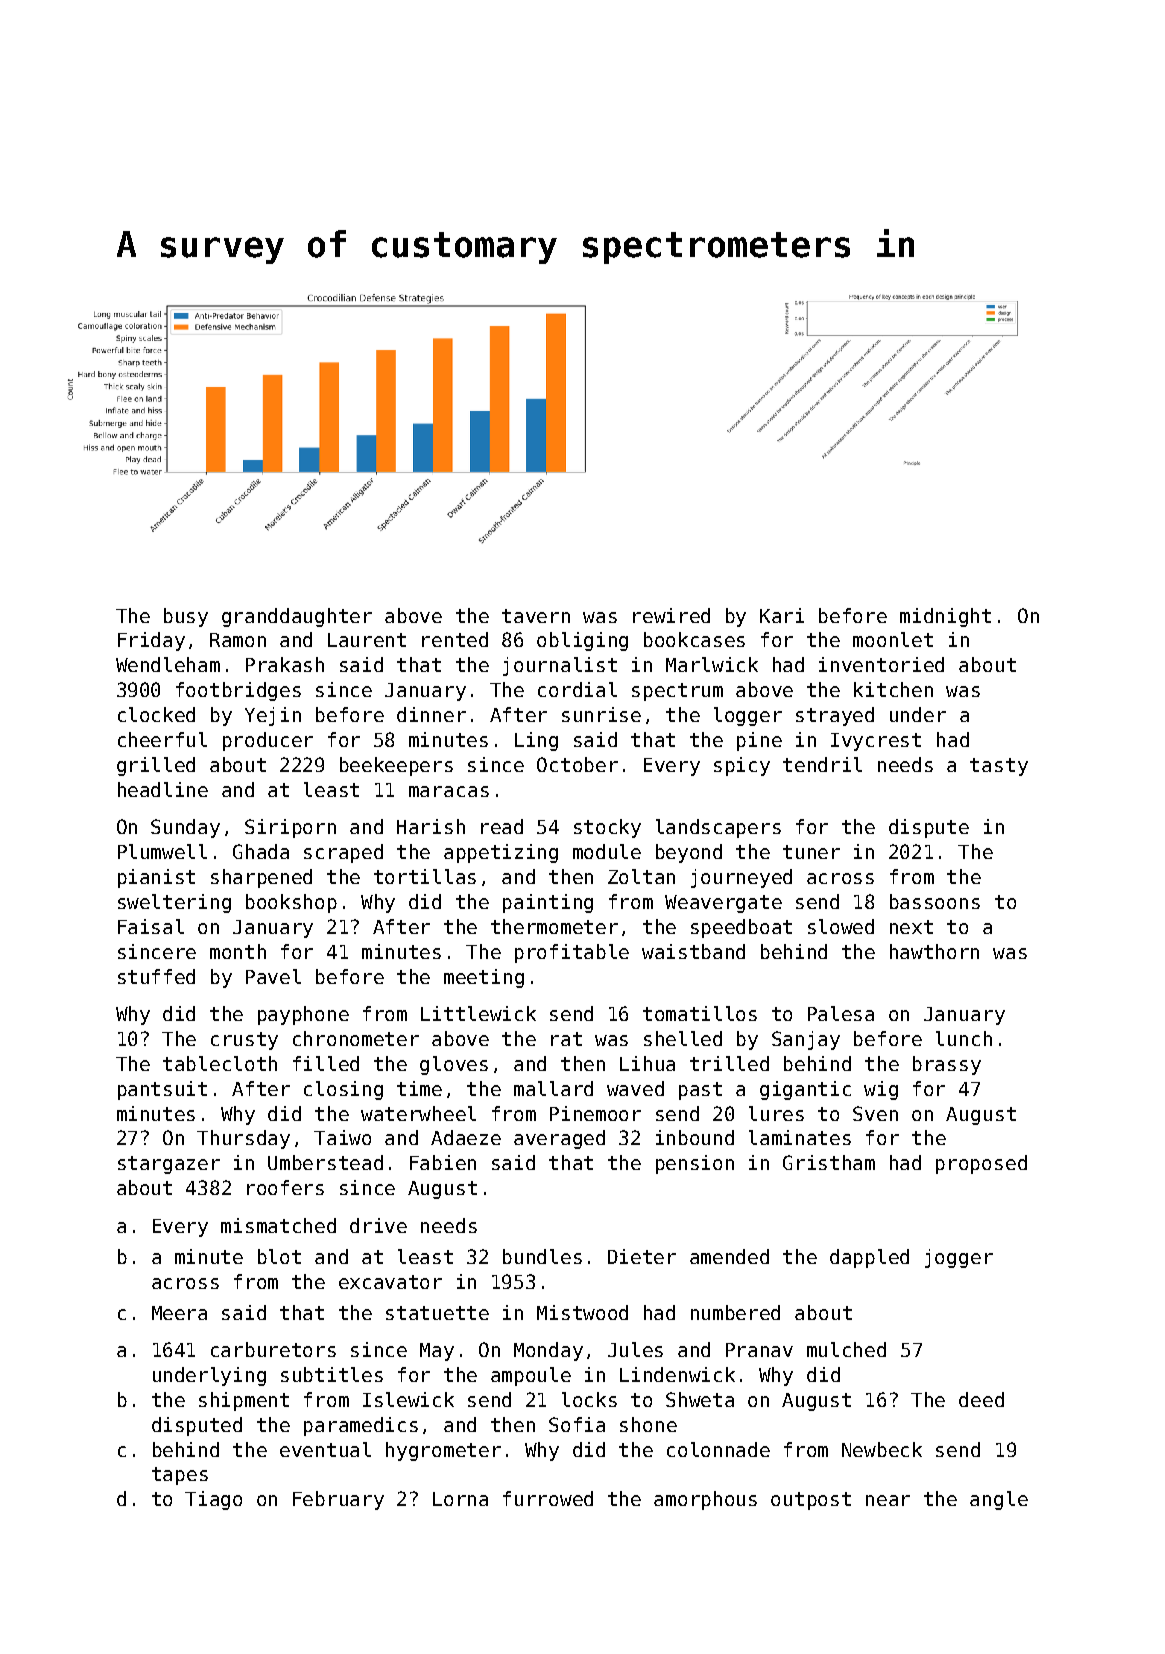  What do you see at coordinates (291, 903) in the page?
I see `bookshop` at bounding box center [291, 903].
